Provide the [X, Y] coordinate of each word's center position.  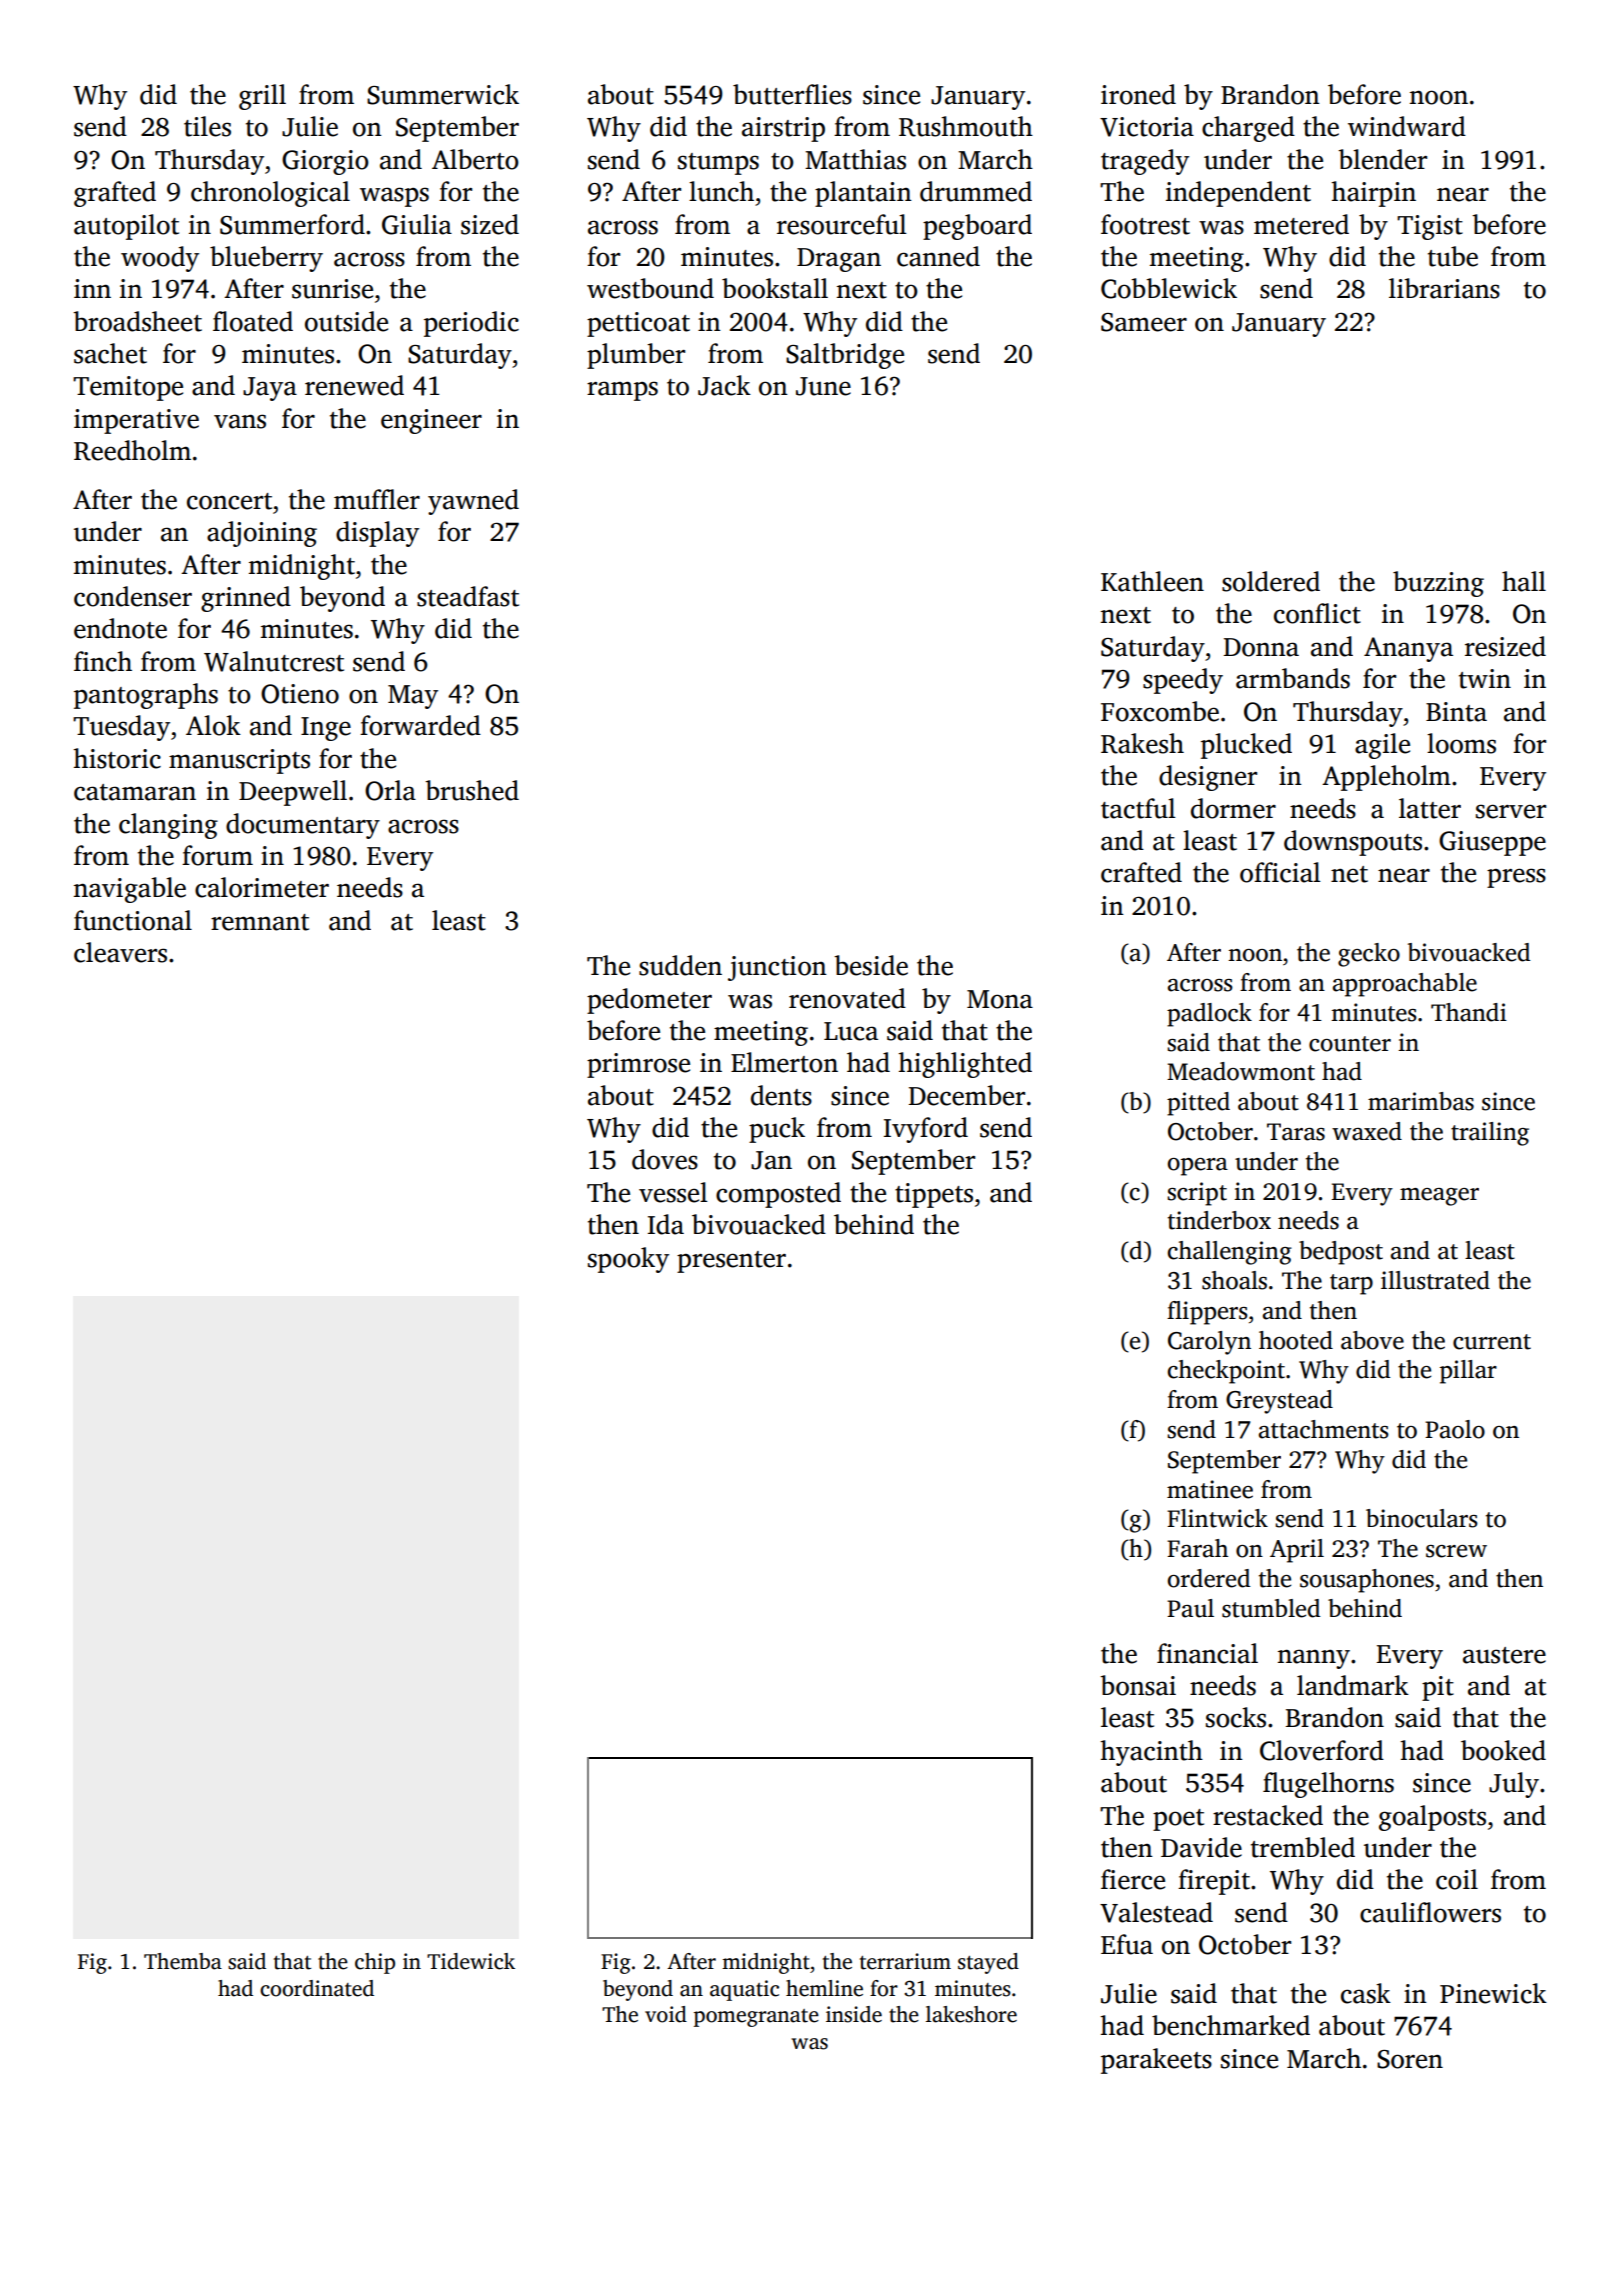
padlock [1209, 1015]
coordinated [317, 1988]
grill [262, 97]
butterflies [792, 94]
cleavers [120, 952]
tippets [934, 1195]
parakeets [1156, 2061]
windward [1407, 126]
